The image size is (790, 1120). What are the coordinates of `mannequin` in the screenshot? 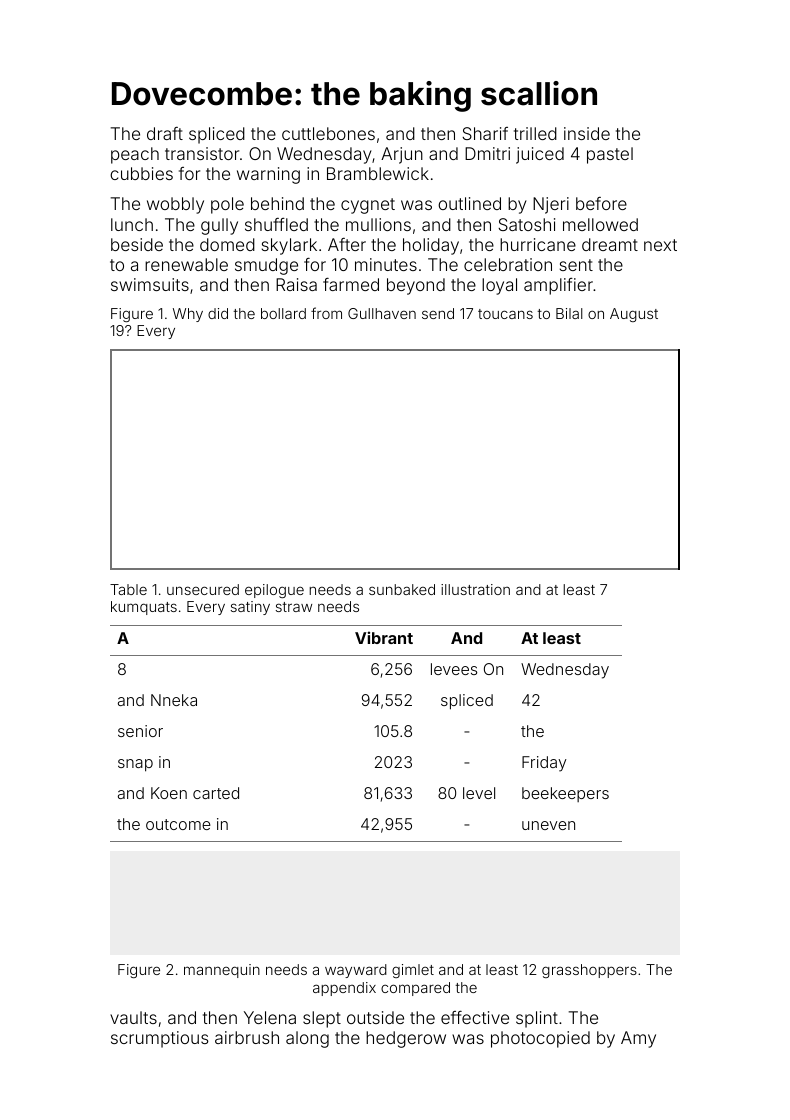 It's located at (222, 971).
